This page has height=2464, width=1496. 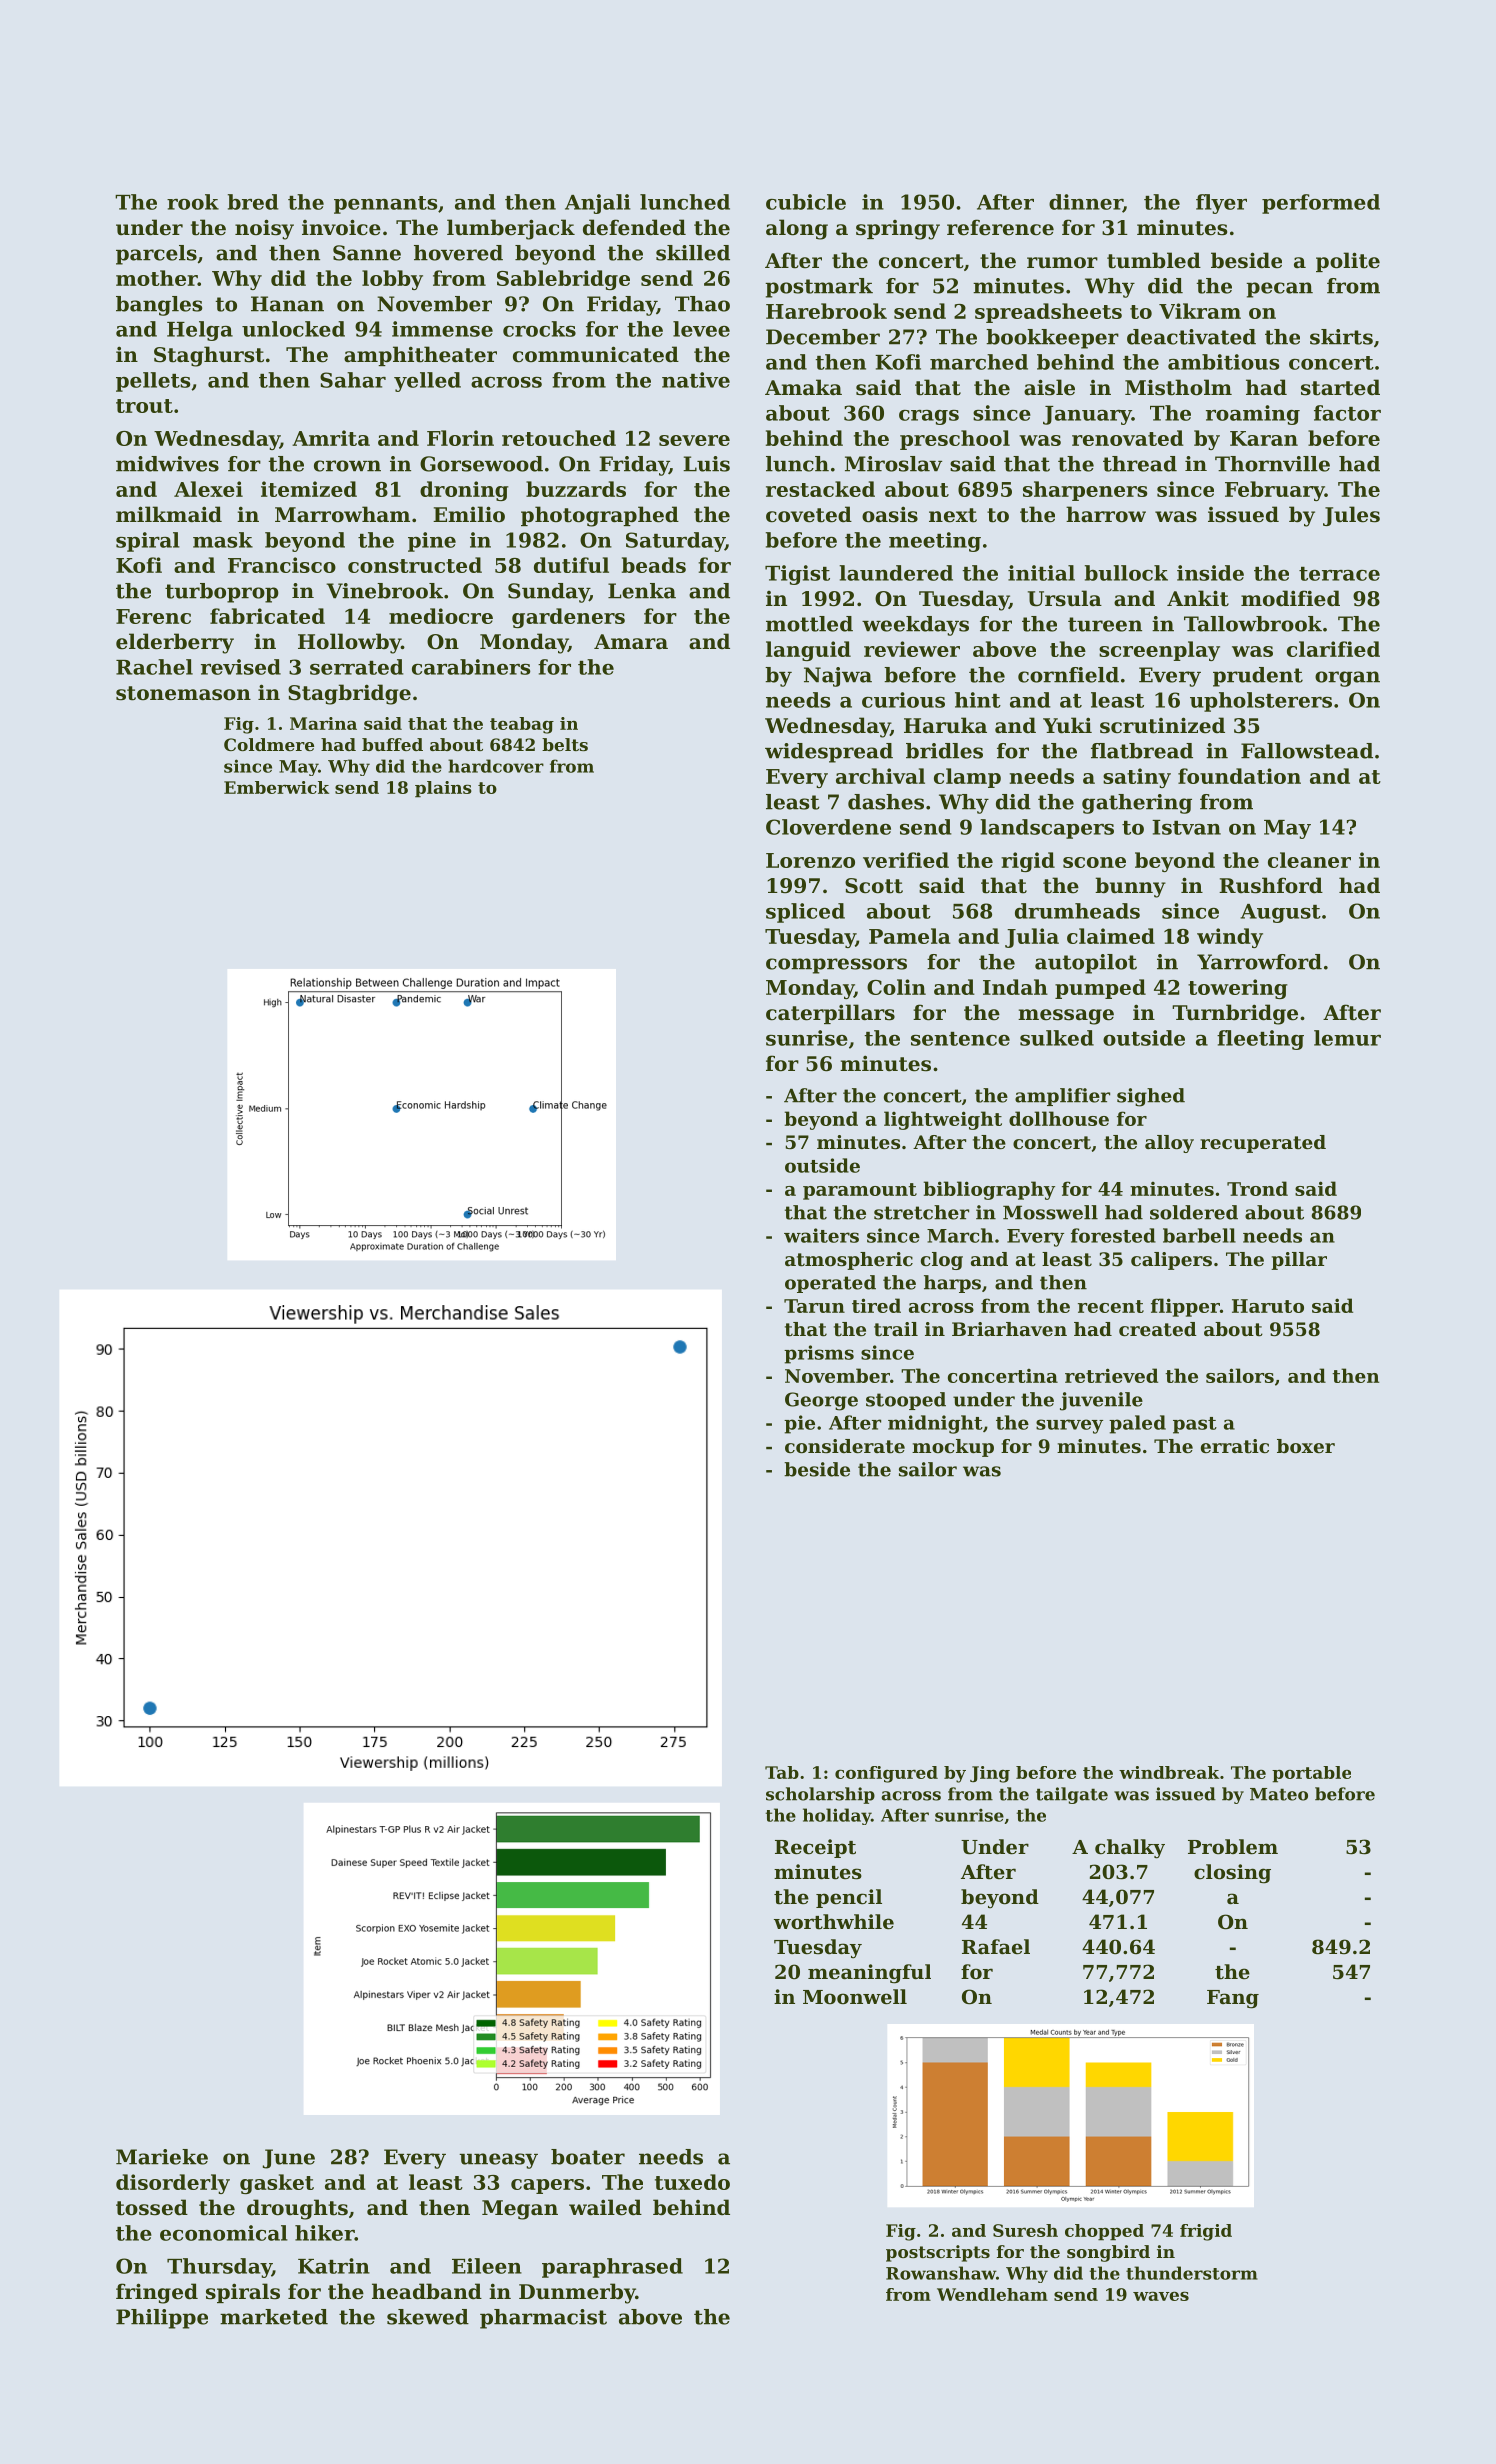 I want to click on cubicle, so click(x=806, y=202).
